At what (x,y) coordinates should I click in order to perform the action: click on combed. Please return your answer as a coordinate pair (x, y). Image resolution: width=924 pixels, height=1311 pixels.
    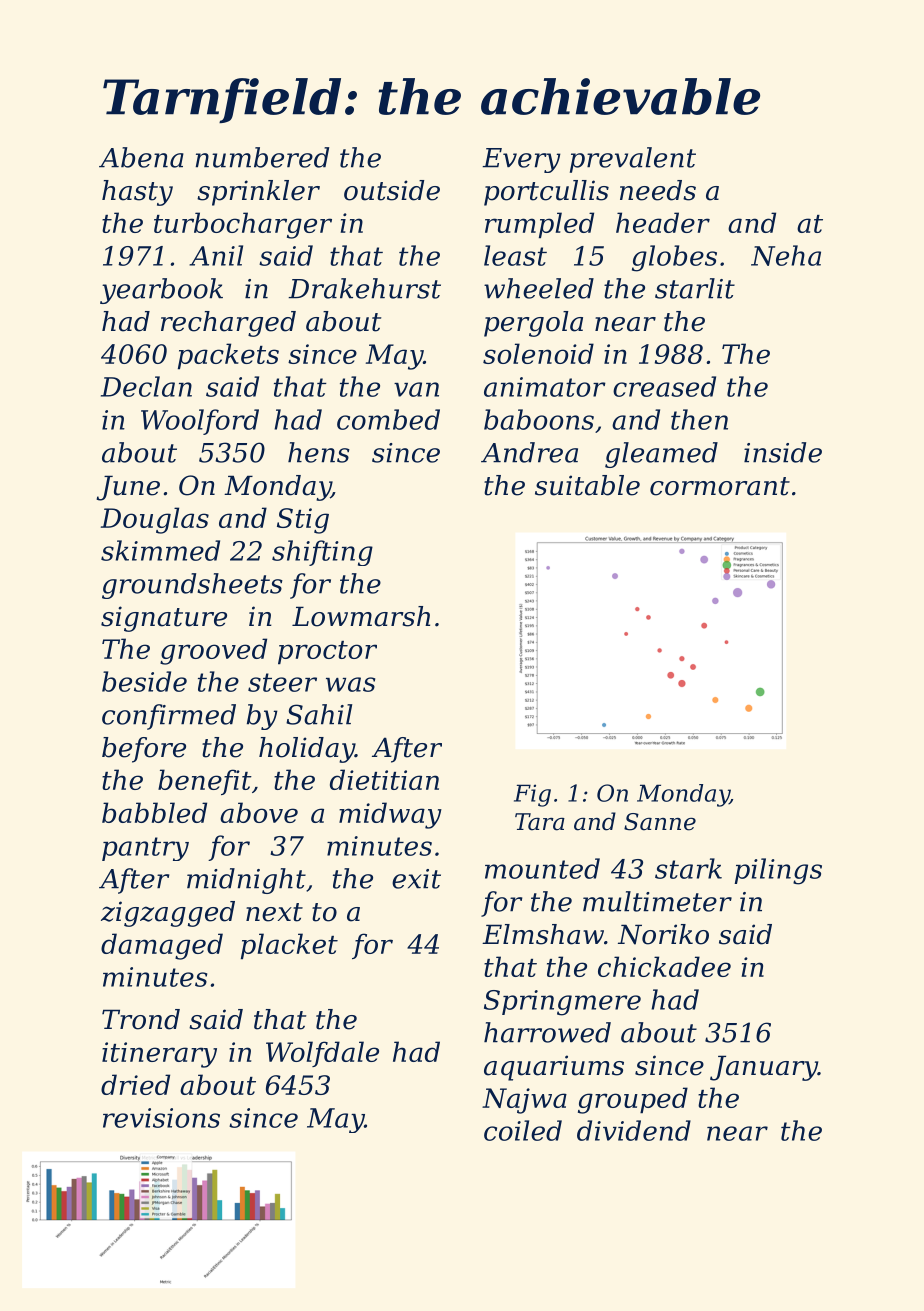
    Looking at the image, I should click on (388, 419).
